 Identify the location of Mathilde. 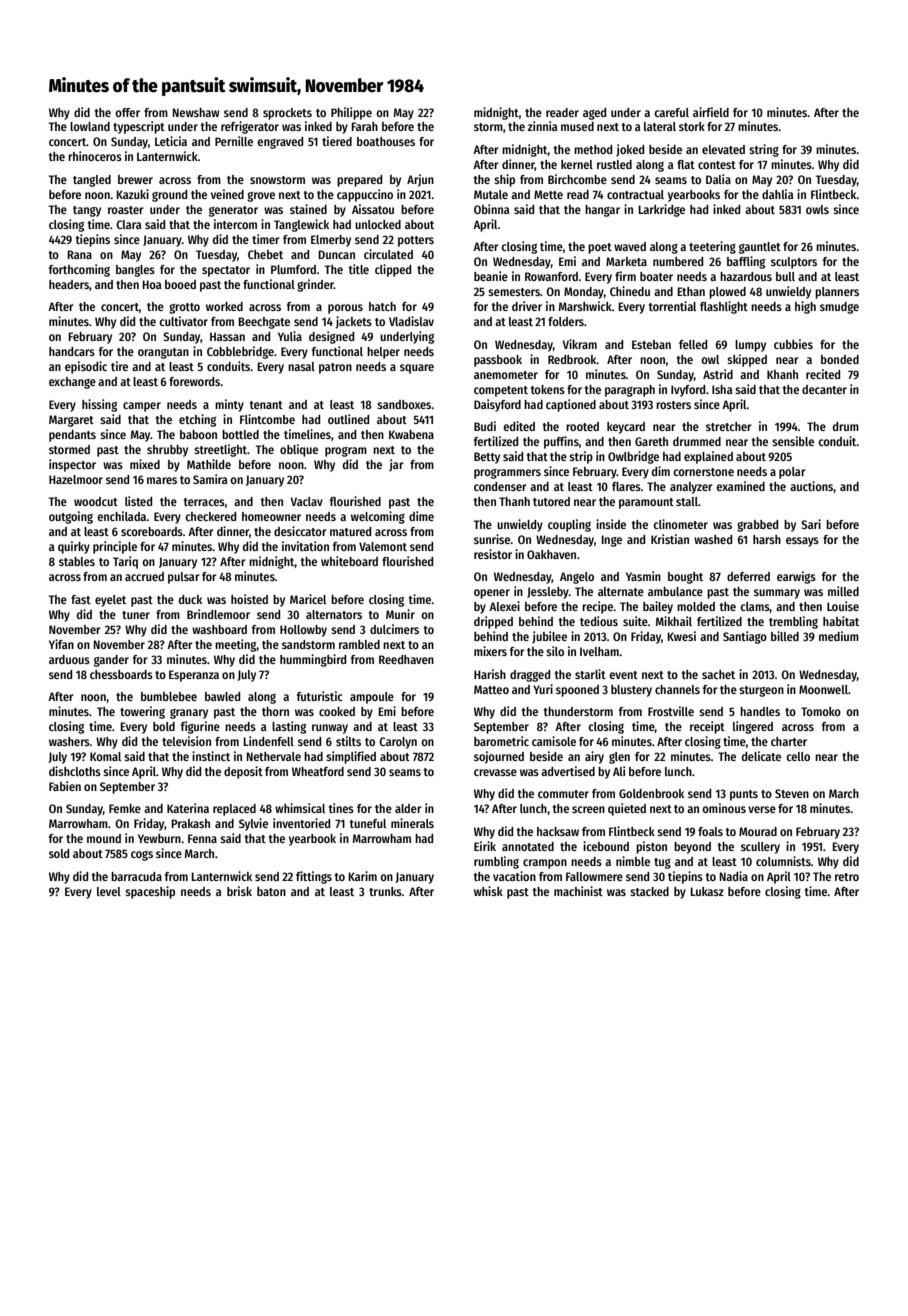
(209, 464).
